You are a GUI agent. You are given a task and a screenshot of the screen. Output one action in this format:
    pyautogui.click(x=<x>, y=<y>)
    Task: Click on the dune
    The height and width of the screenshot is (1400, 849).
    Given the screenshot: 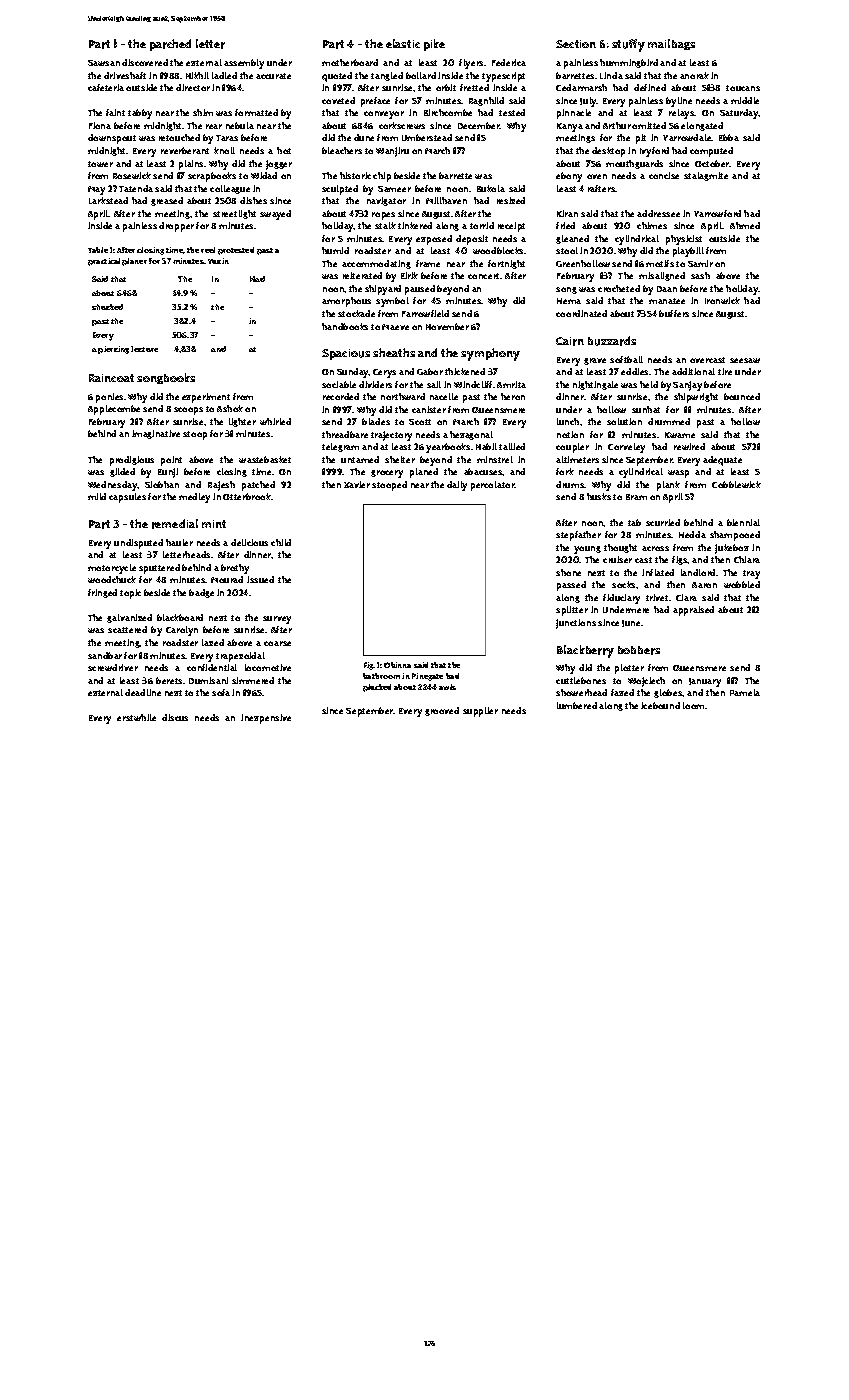 What is the action you would take?
    pyautogui.click(x=364, y=137)
